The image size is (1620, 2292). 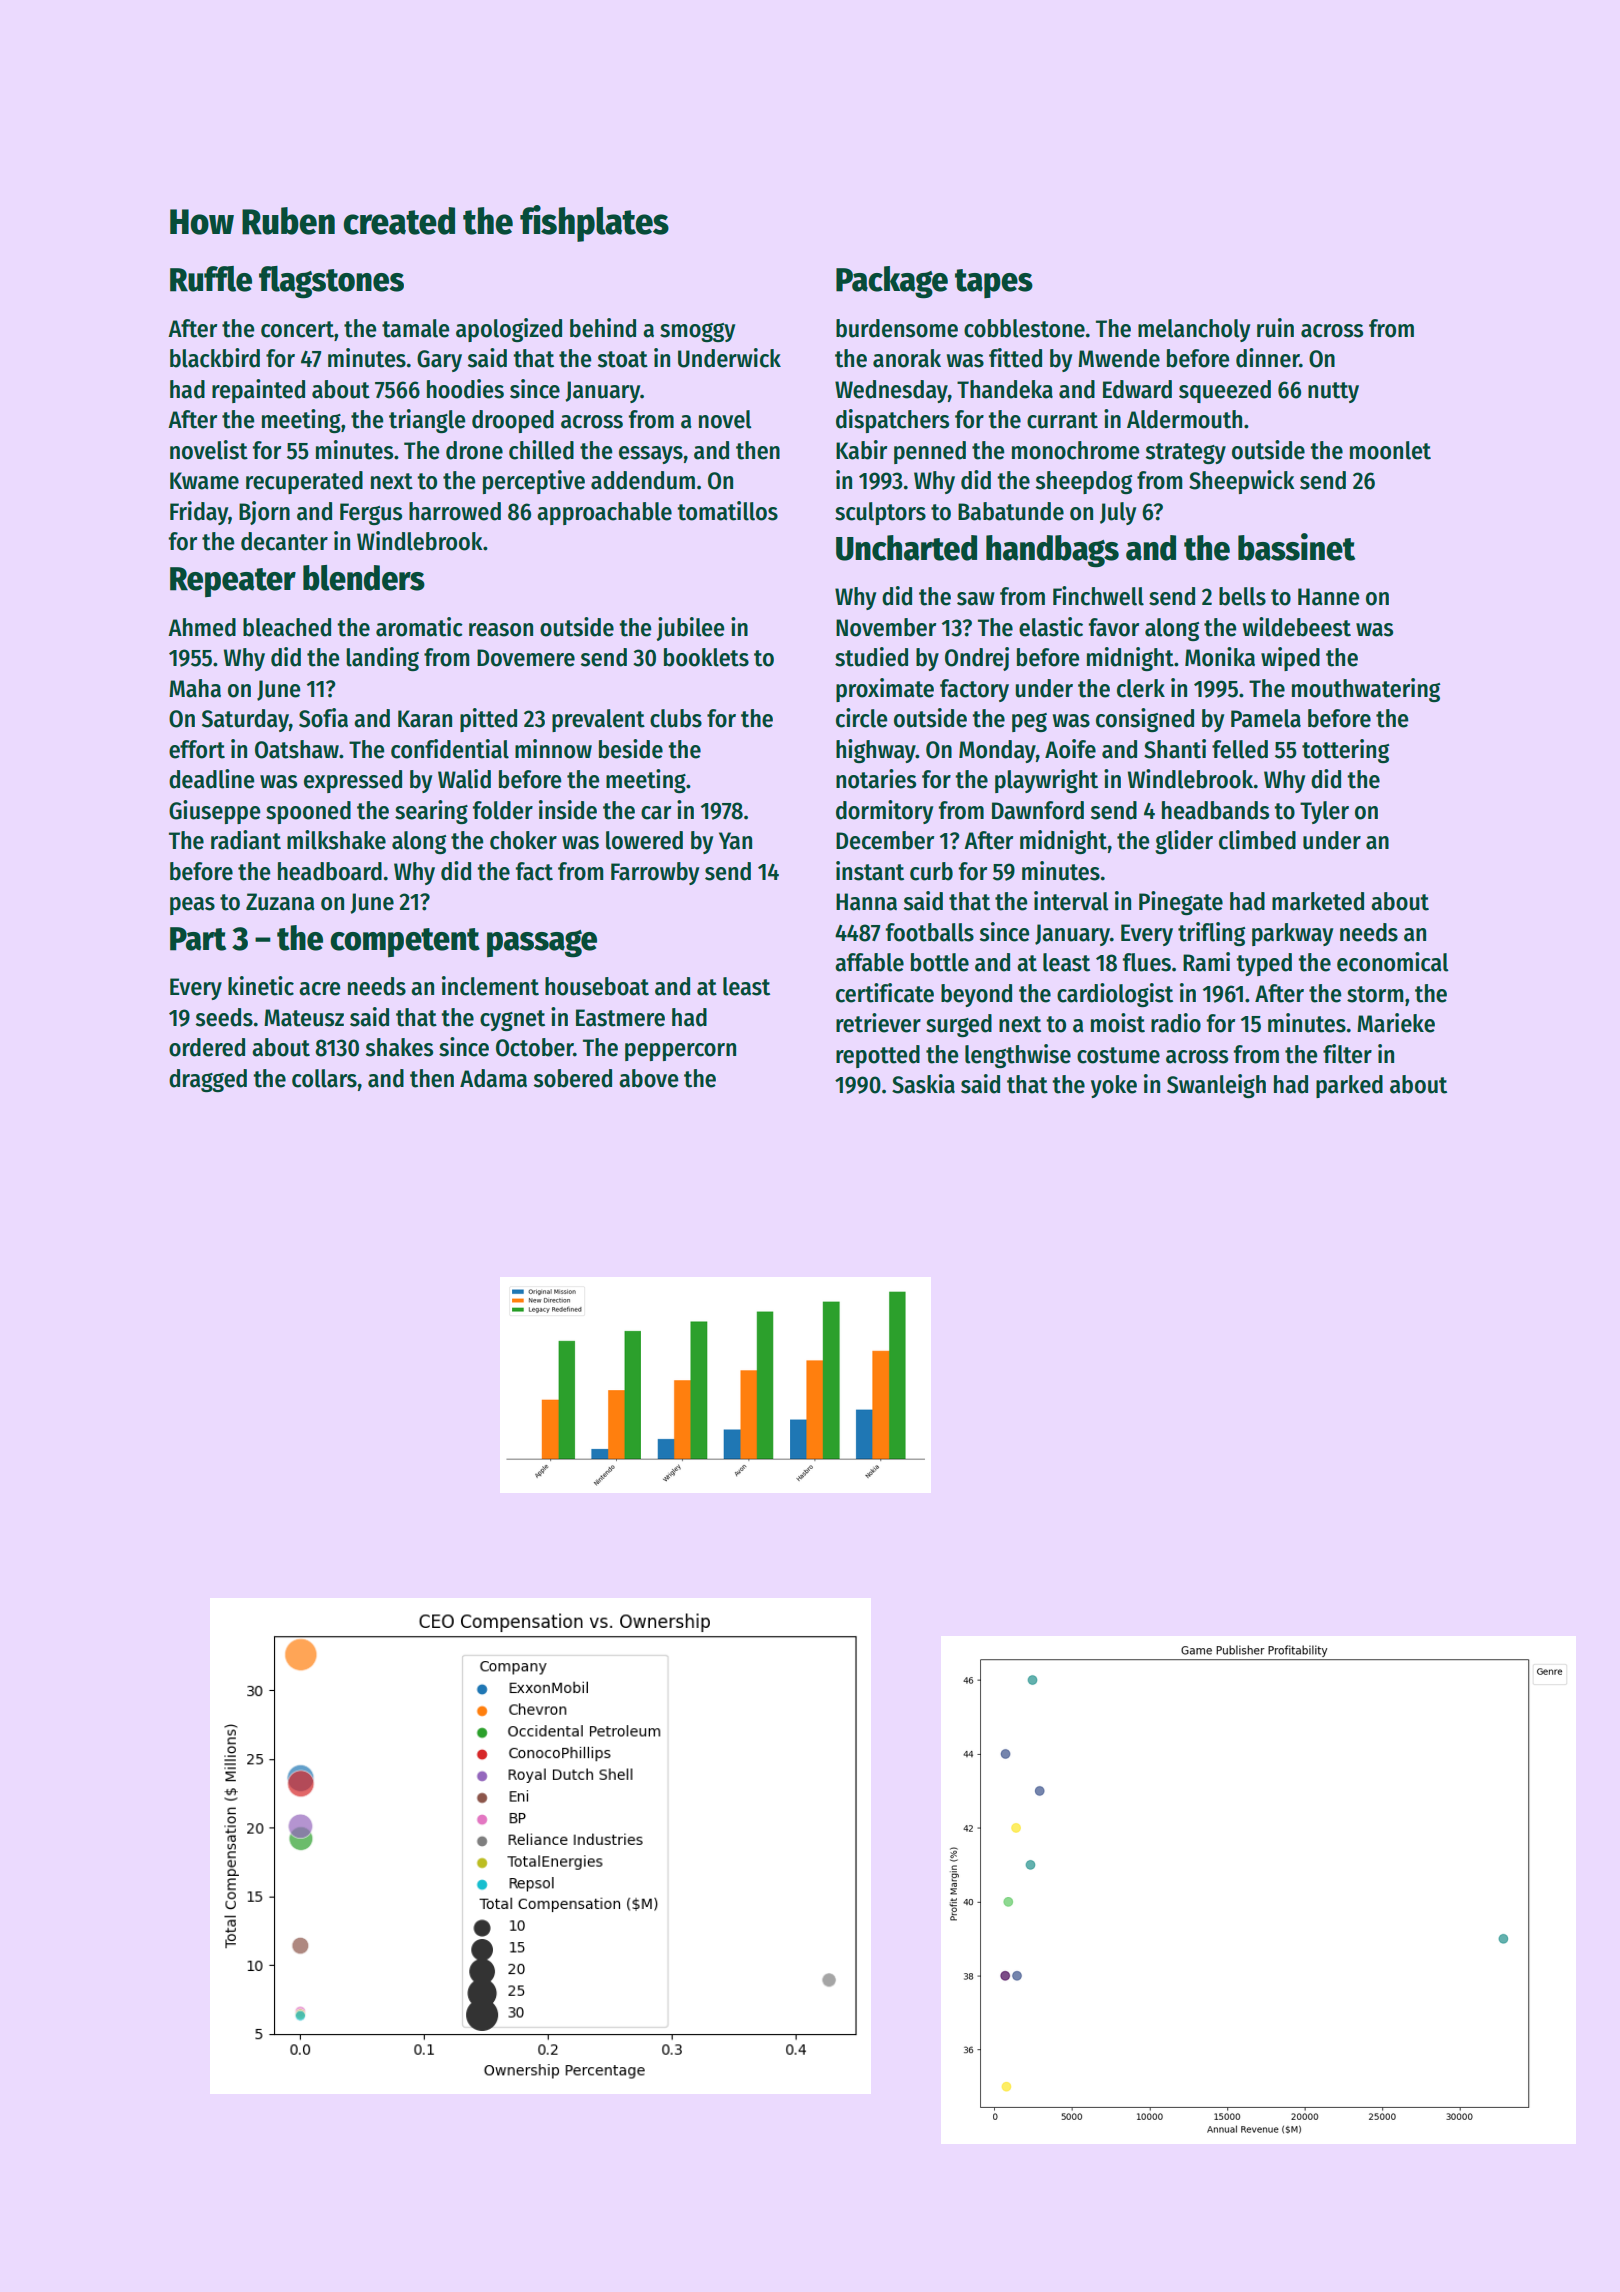 I want to click on bottle, so click(x=940, y=962).
